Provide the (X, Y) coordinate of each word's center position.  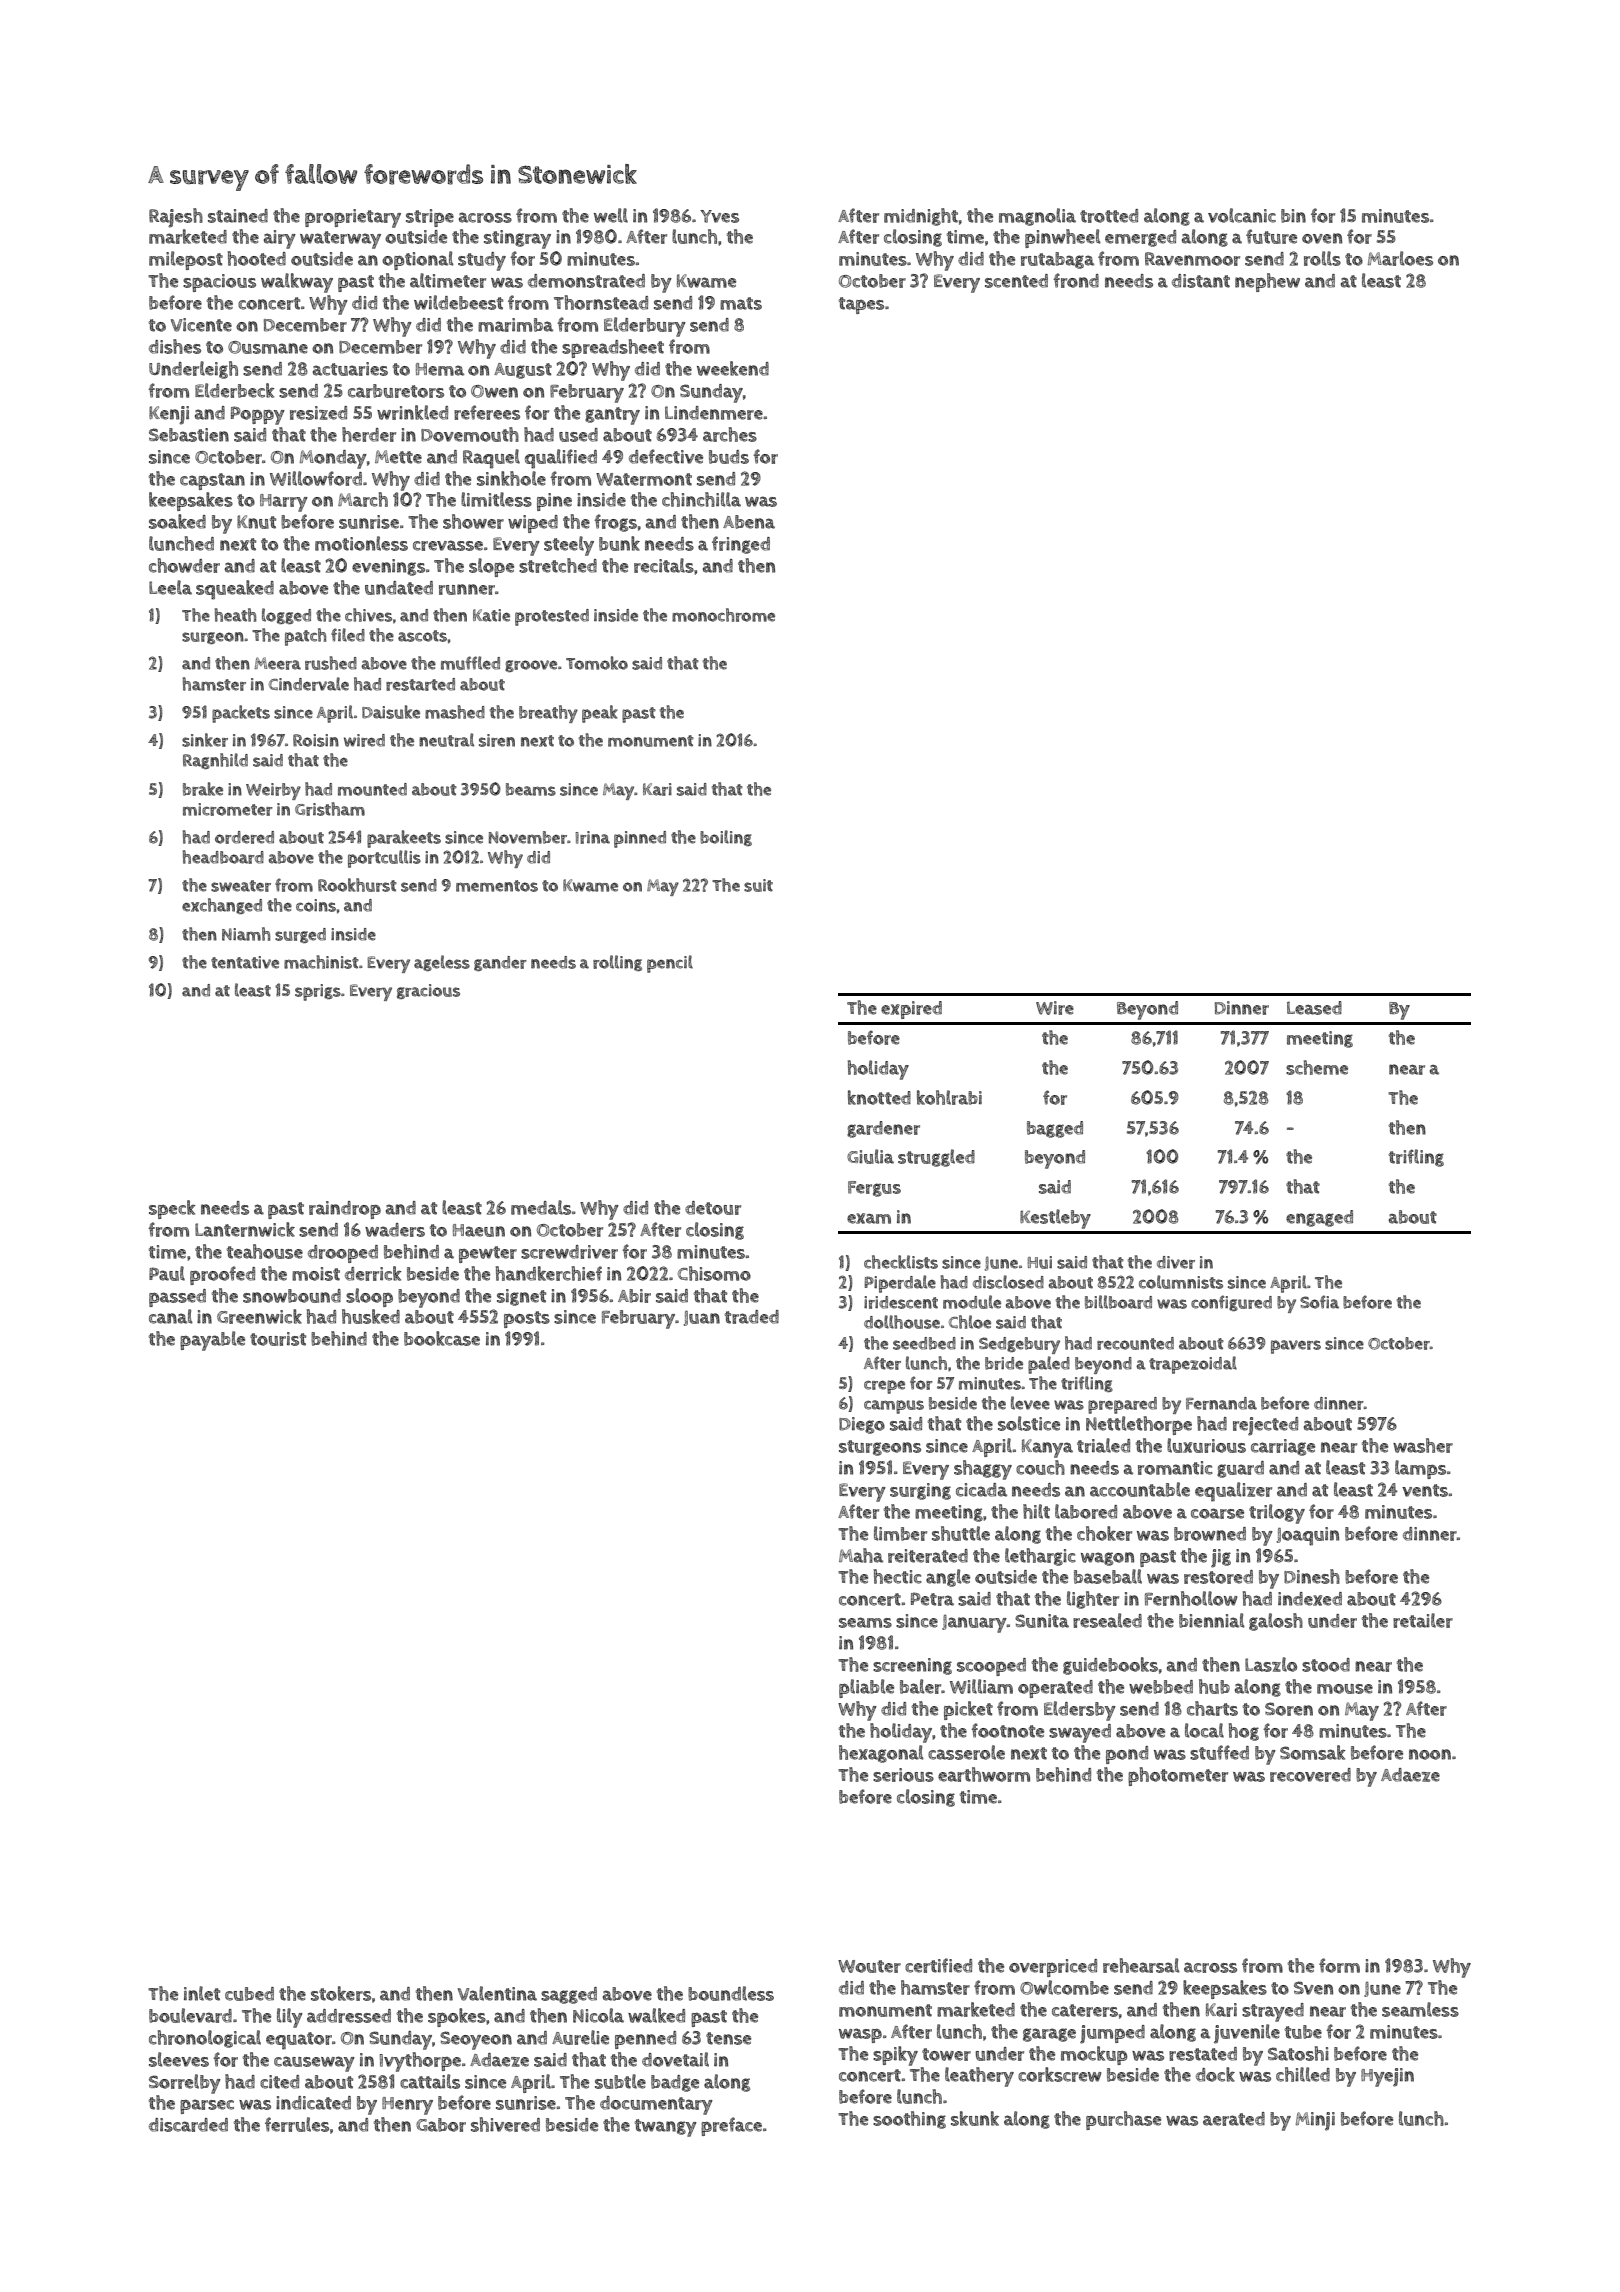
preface (731, 2126)
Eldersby (1080, 1711)
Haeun (479, 1230)
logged (286, 616)
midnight (921, 217)
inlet (202, 1993)
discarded (188, 2125)
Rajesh (176, 218)
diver (1176, 1262)
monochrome (723, 615)
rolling (617, 963)
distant (1201, 281)
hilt (1036, 1511)
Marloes (1400, 258)
